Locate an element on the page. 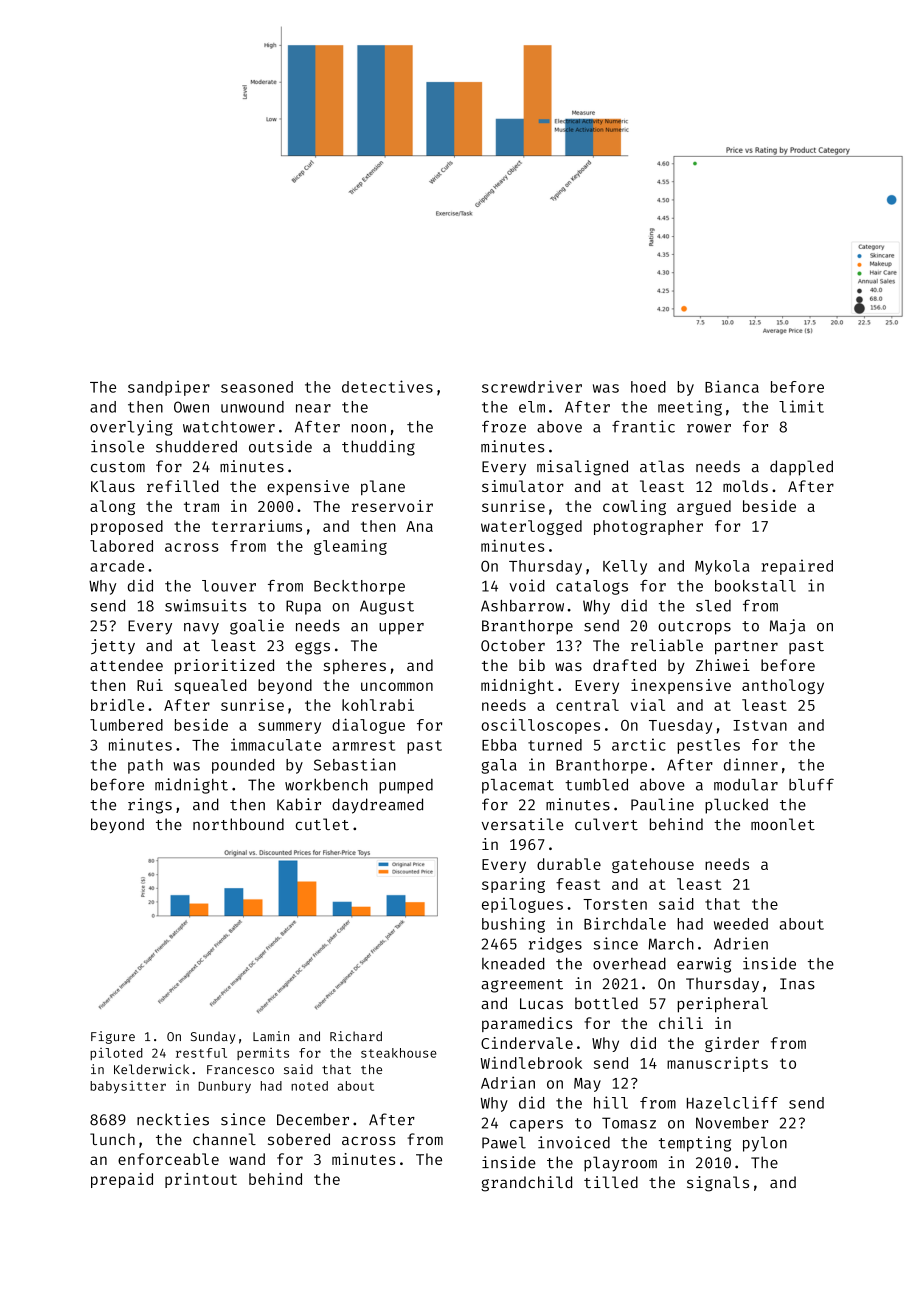  Figure is located at coordinates (113, 1037).
